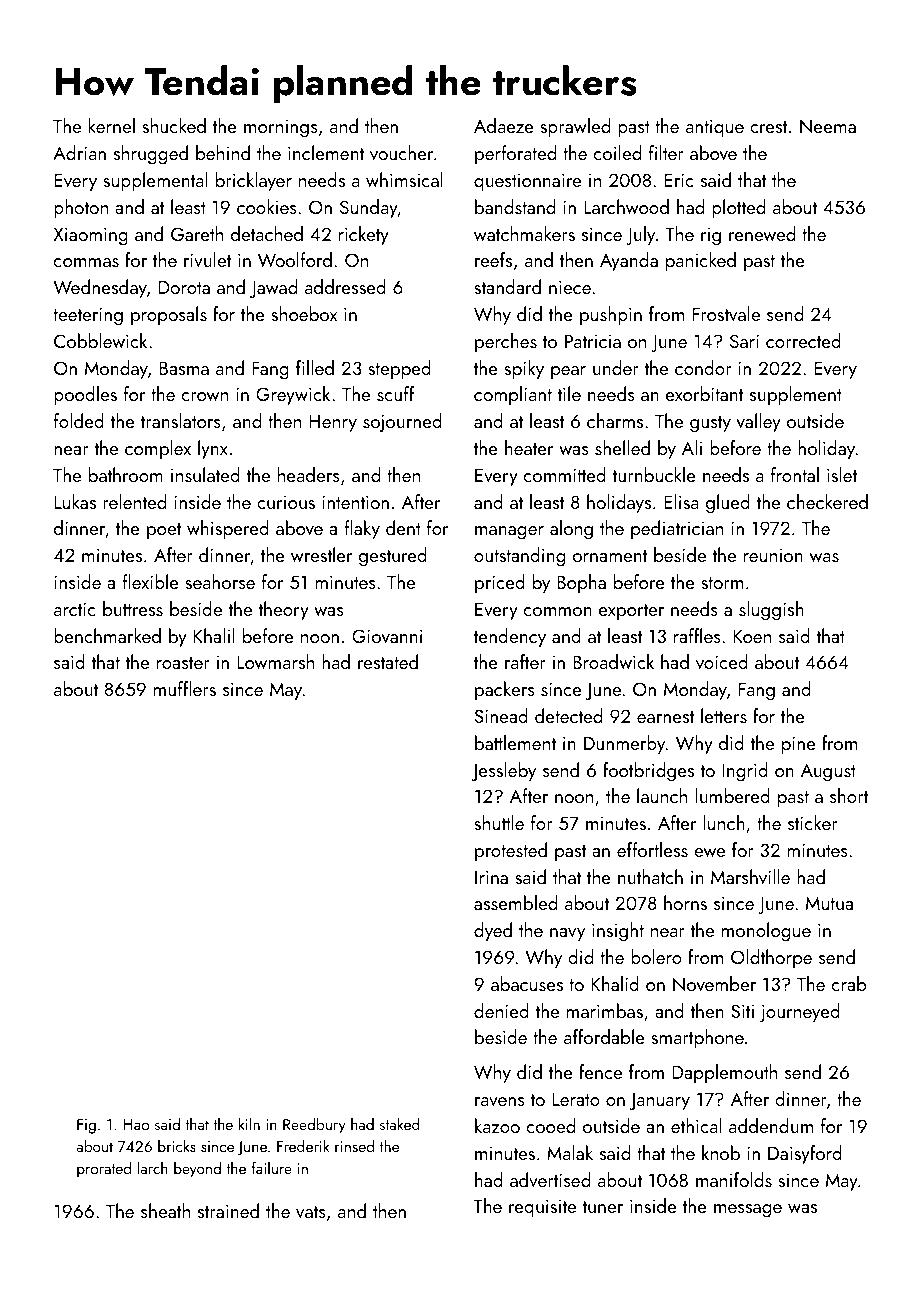  Describe the element at coordinates (185, 688) in the screenshot. I see `mufflers` at that location.
